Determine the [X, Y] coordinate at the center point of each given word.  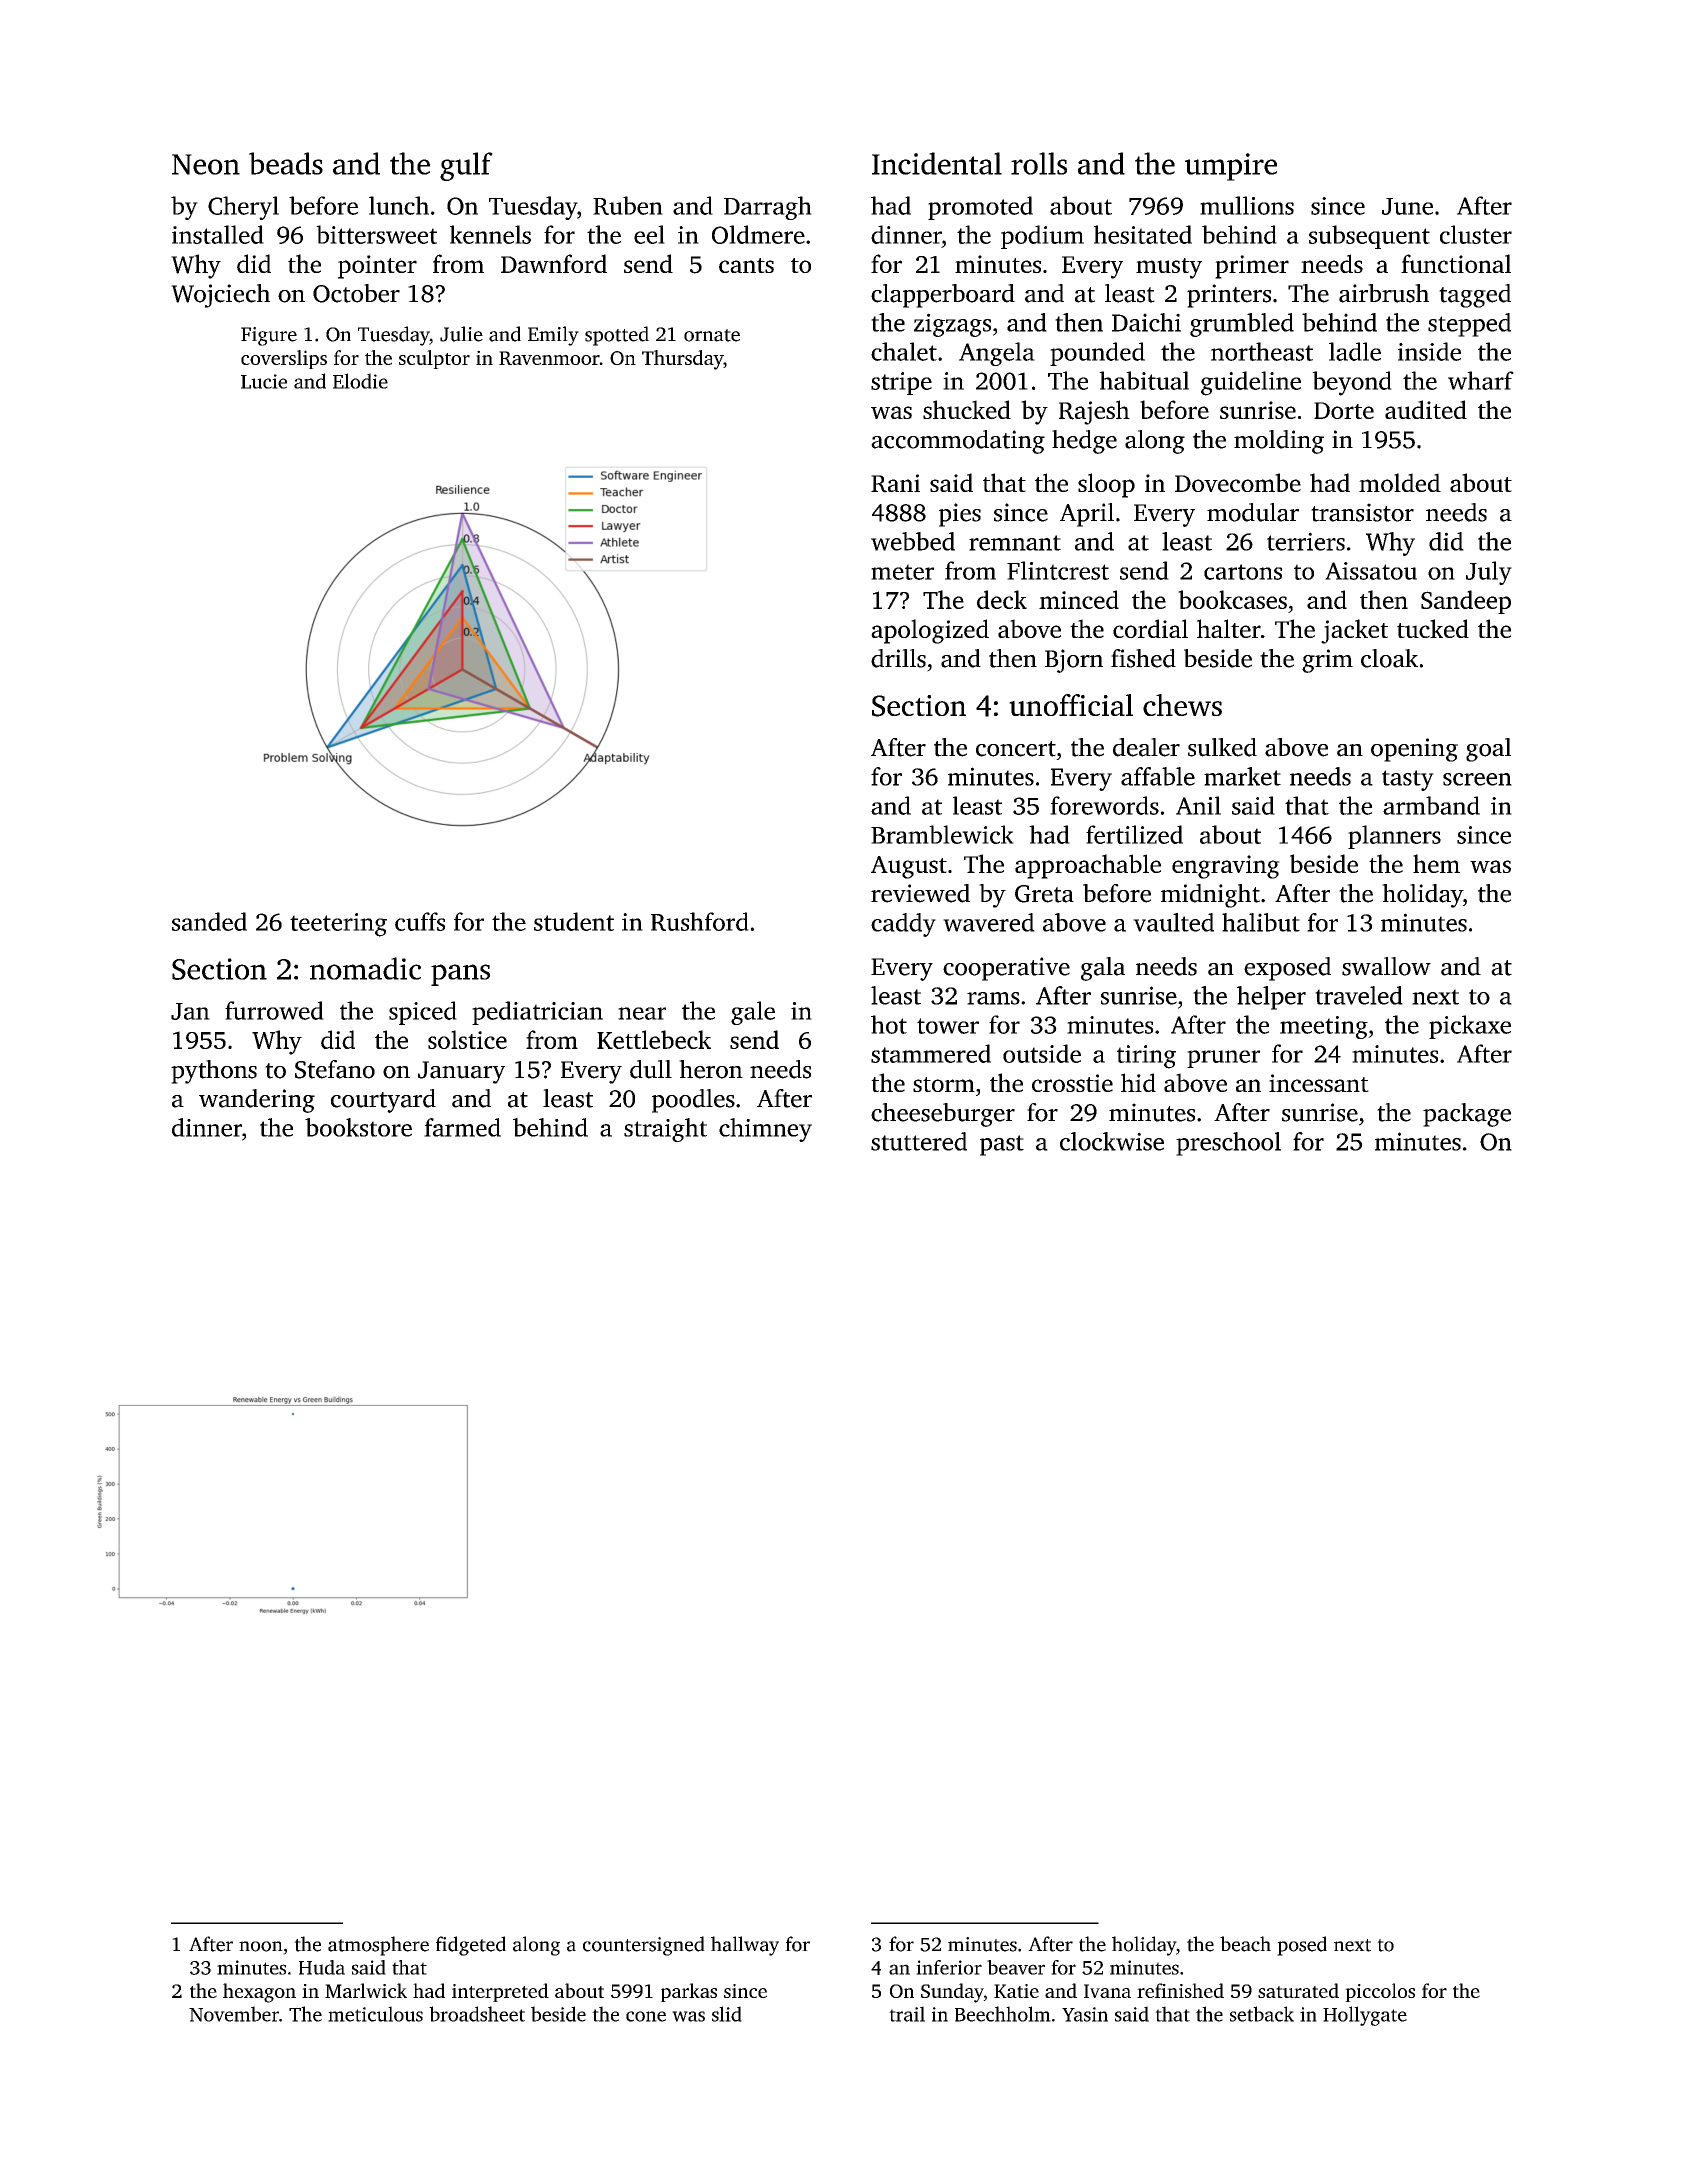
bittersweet [376, 234]
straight [665, 1130]
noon [261, 1946]
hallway [745, 1946]
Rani [895, 483]
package [1467, 1115]
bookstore [358, 1127]
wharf [1481, 380]
